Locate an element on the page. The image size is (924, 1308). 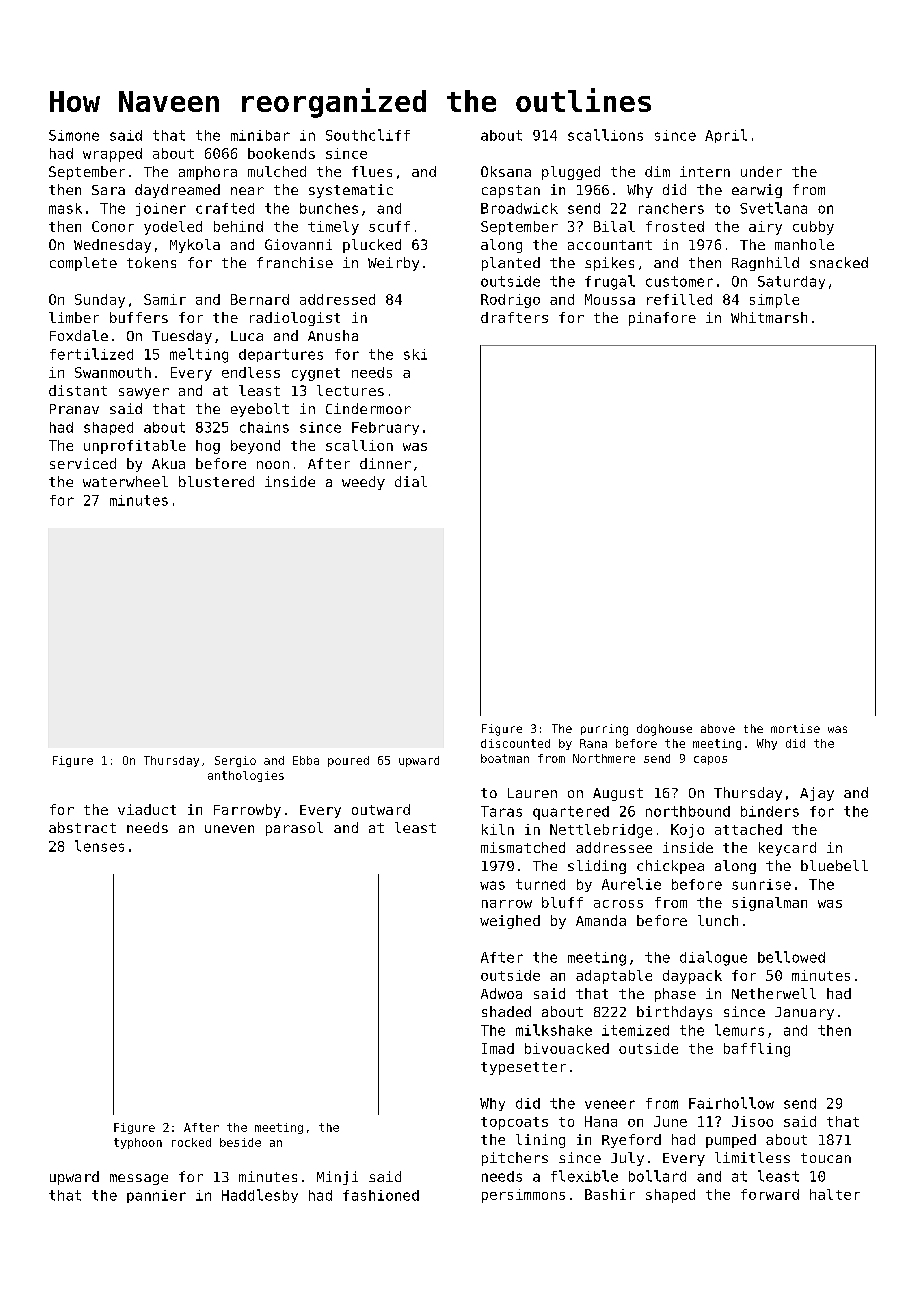
minibar is located at coordinates (260, 135).
